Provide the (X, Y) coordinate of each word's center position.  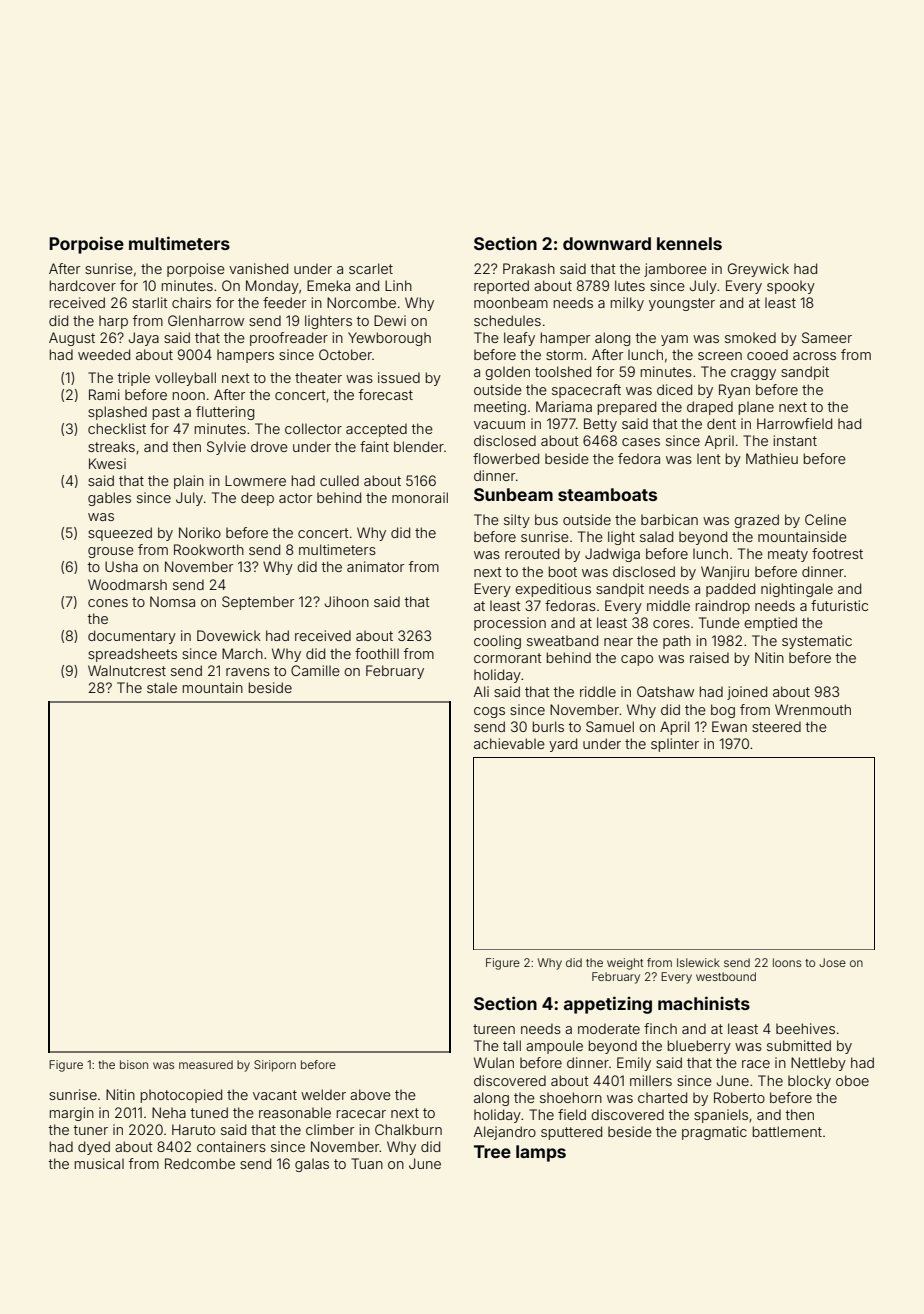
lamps (541, 1153)
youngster (682, 304)
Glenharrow (206, 320)
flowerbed (506, 458)
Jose (832, 962)
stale (162, 687)
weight (625, 964)
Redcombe (200, 1163)
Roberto (739, 1097)
